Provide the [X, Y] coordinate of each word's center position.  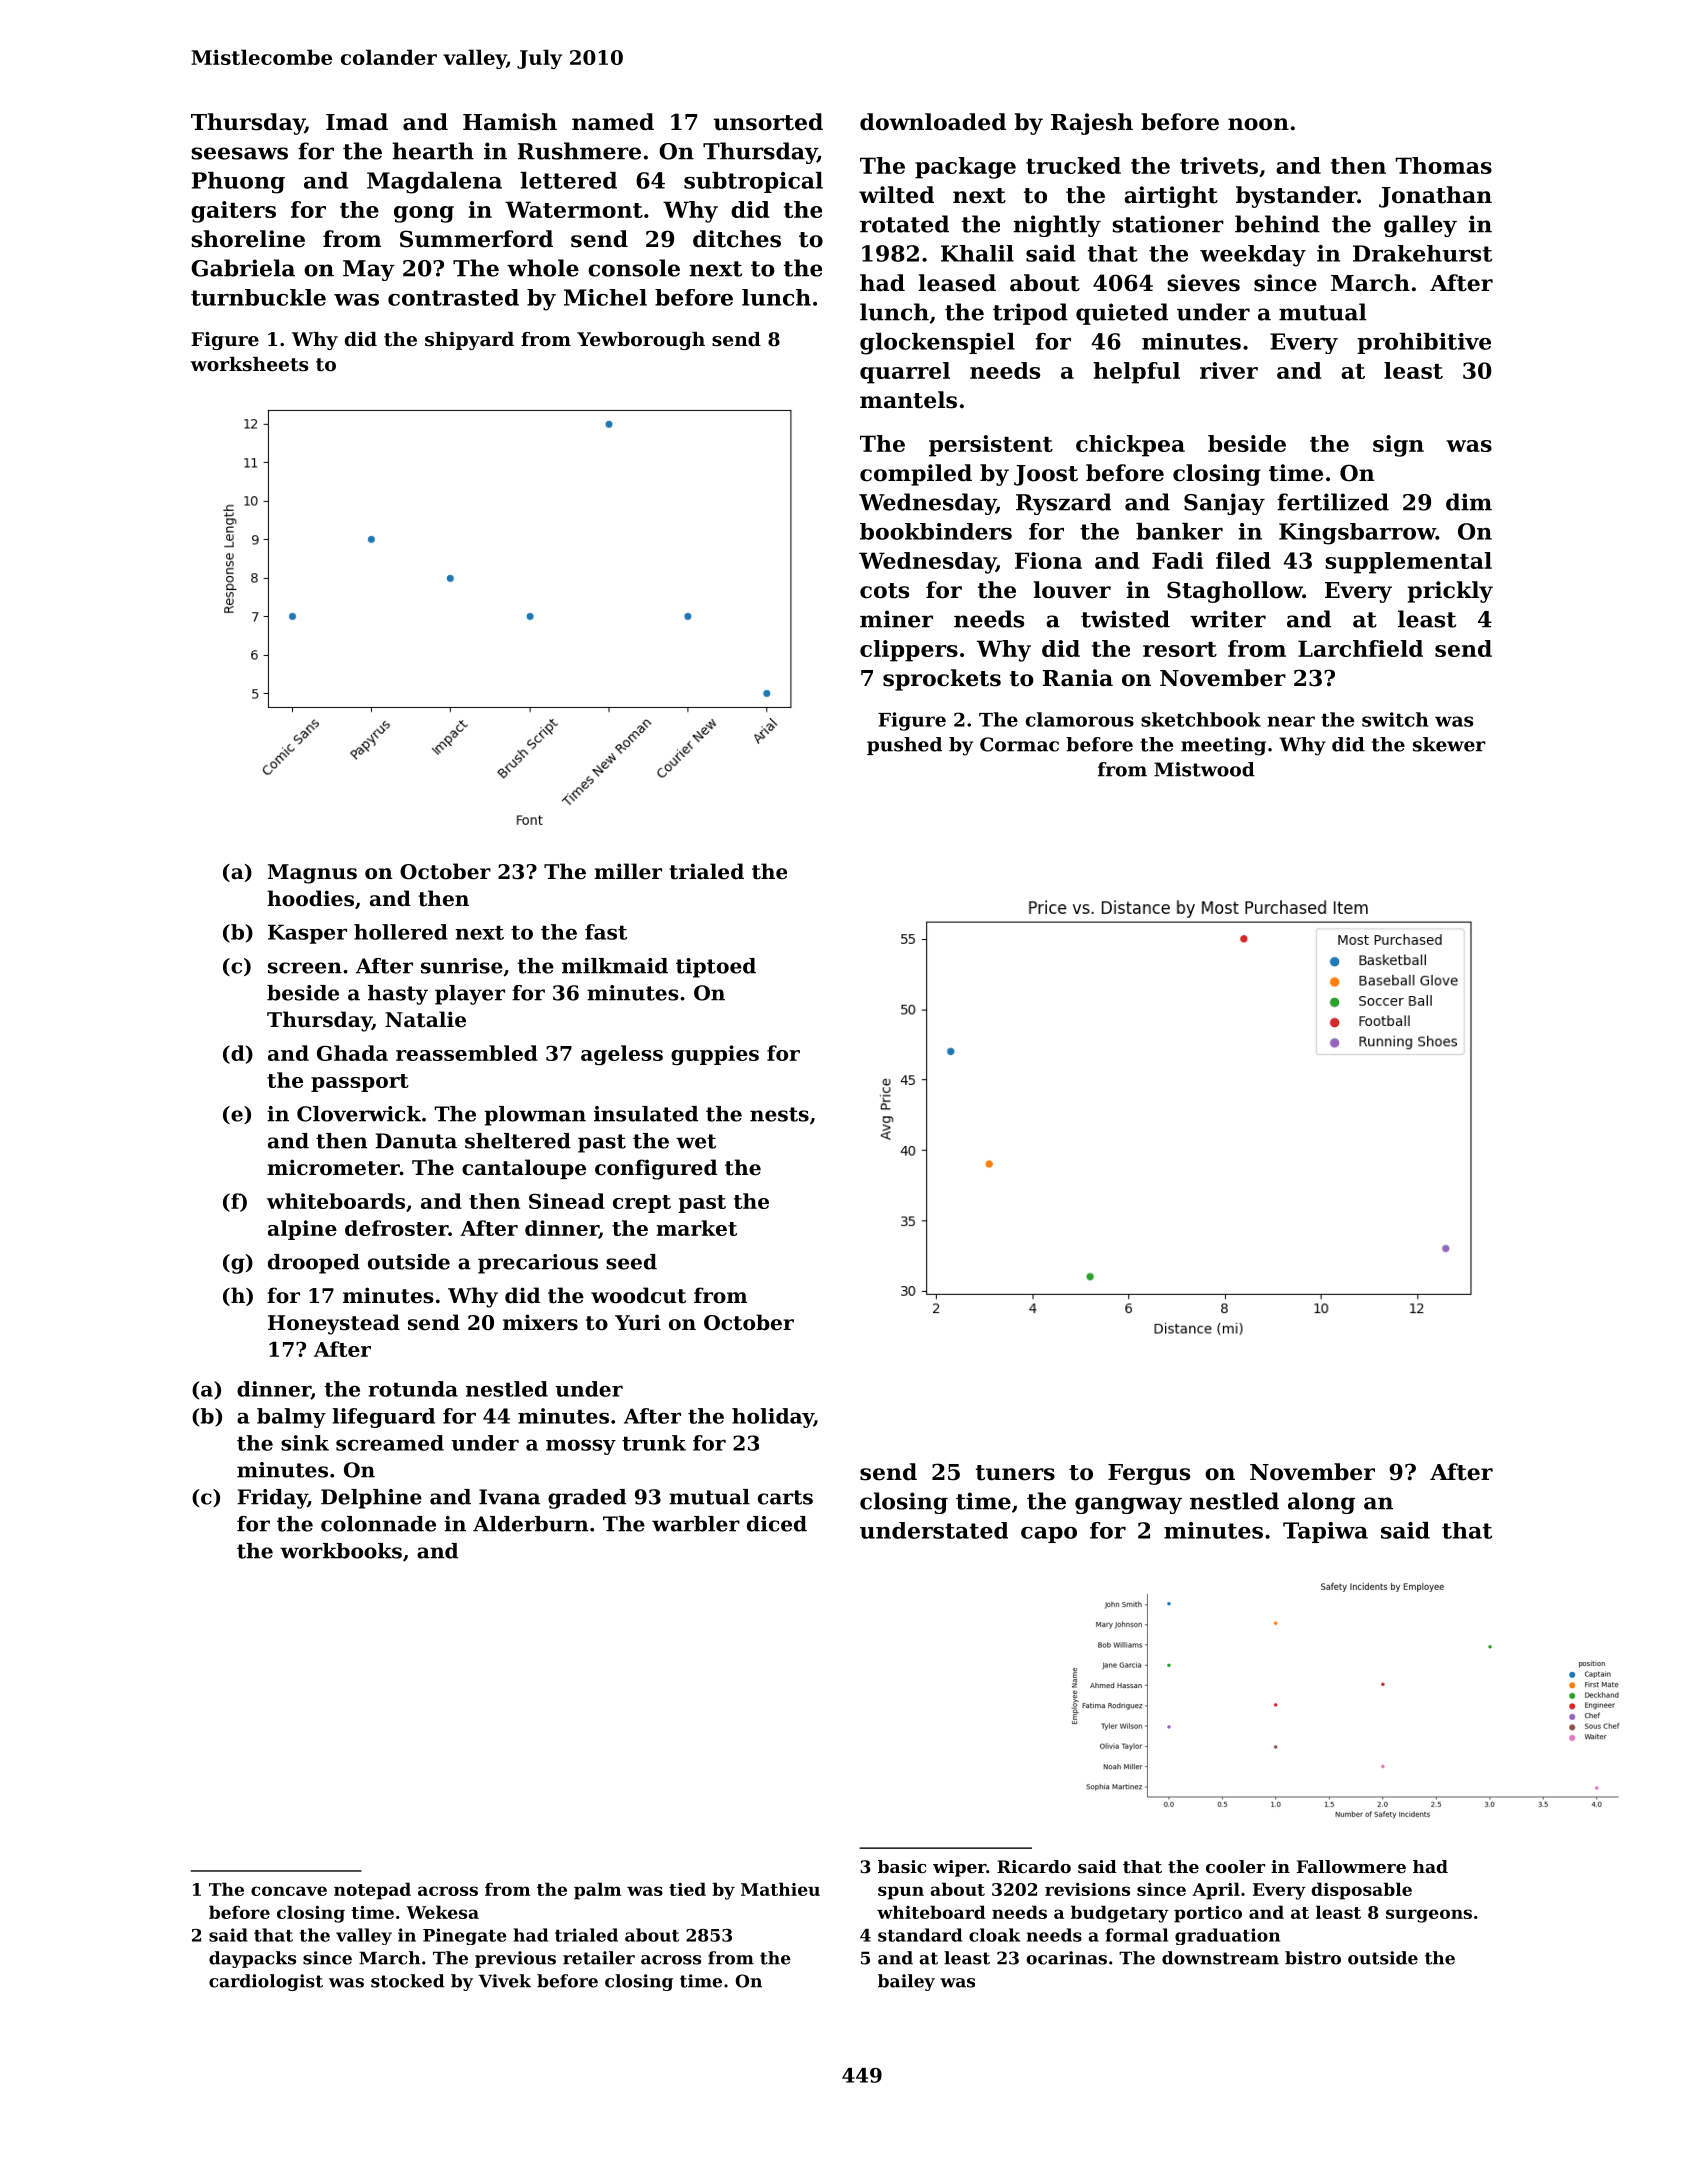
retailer [599, 1958]
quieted [1122, 314]
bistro [1313, 1958]
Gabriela [243, 268]
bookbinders [936, 531]
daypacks [252, 1959]
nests [779, 1114]
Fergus [1149, 1474]
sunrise [462, 966]
